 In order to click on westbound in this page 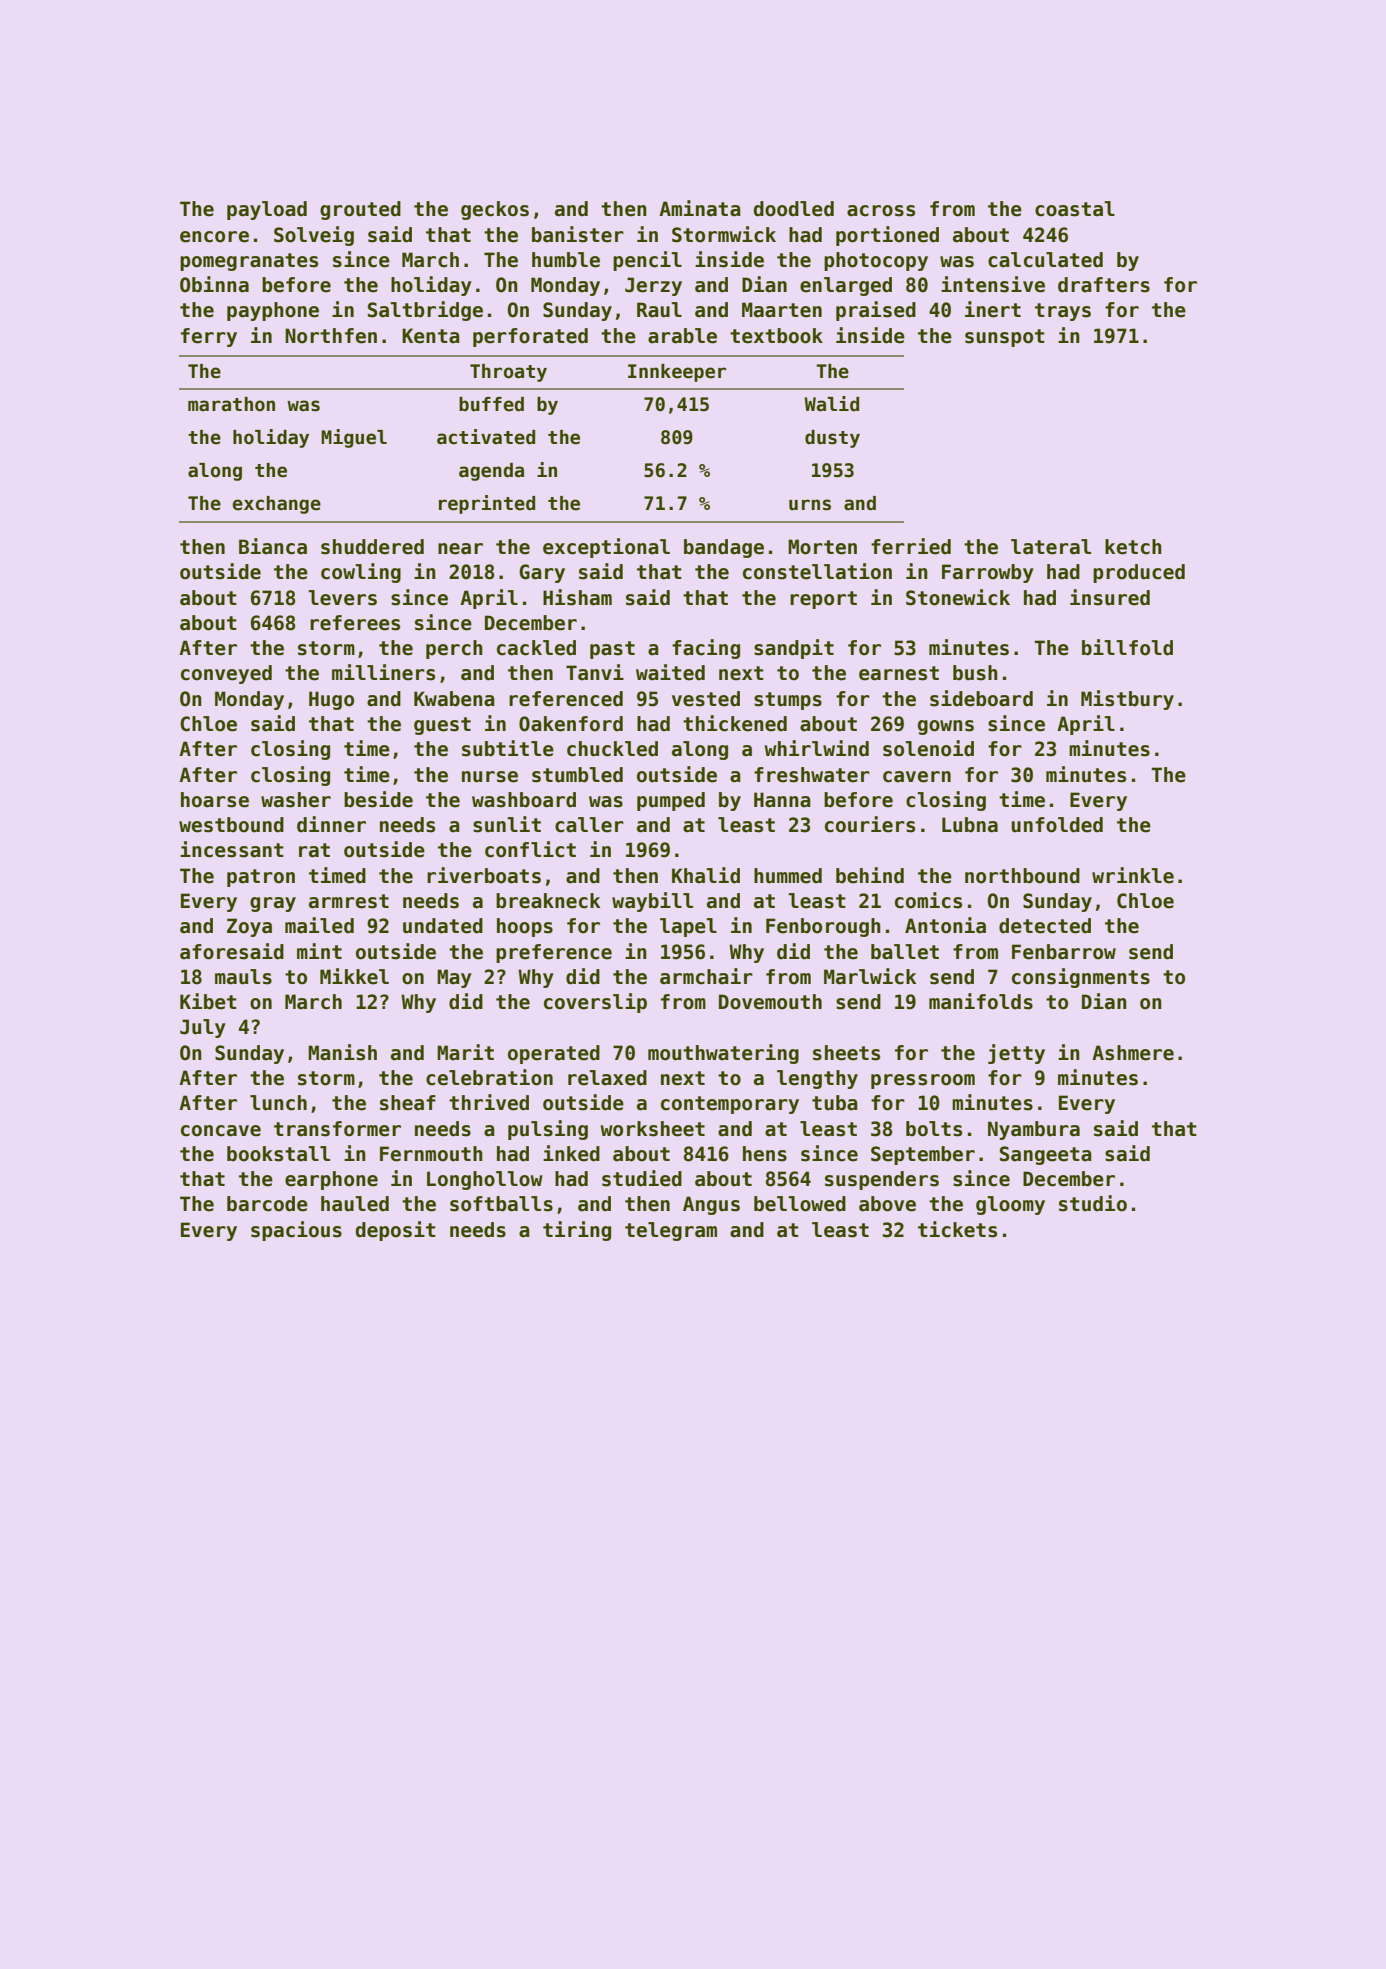, I will do `click(231, 825)`.
